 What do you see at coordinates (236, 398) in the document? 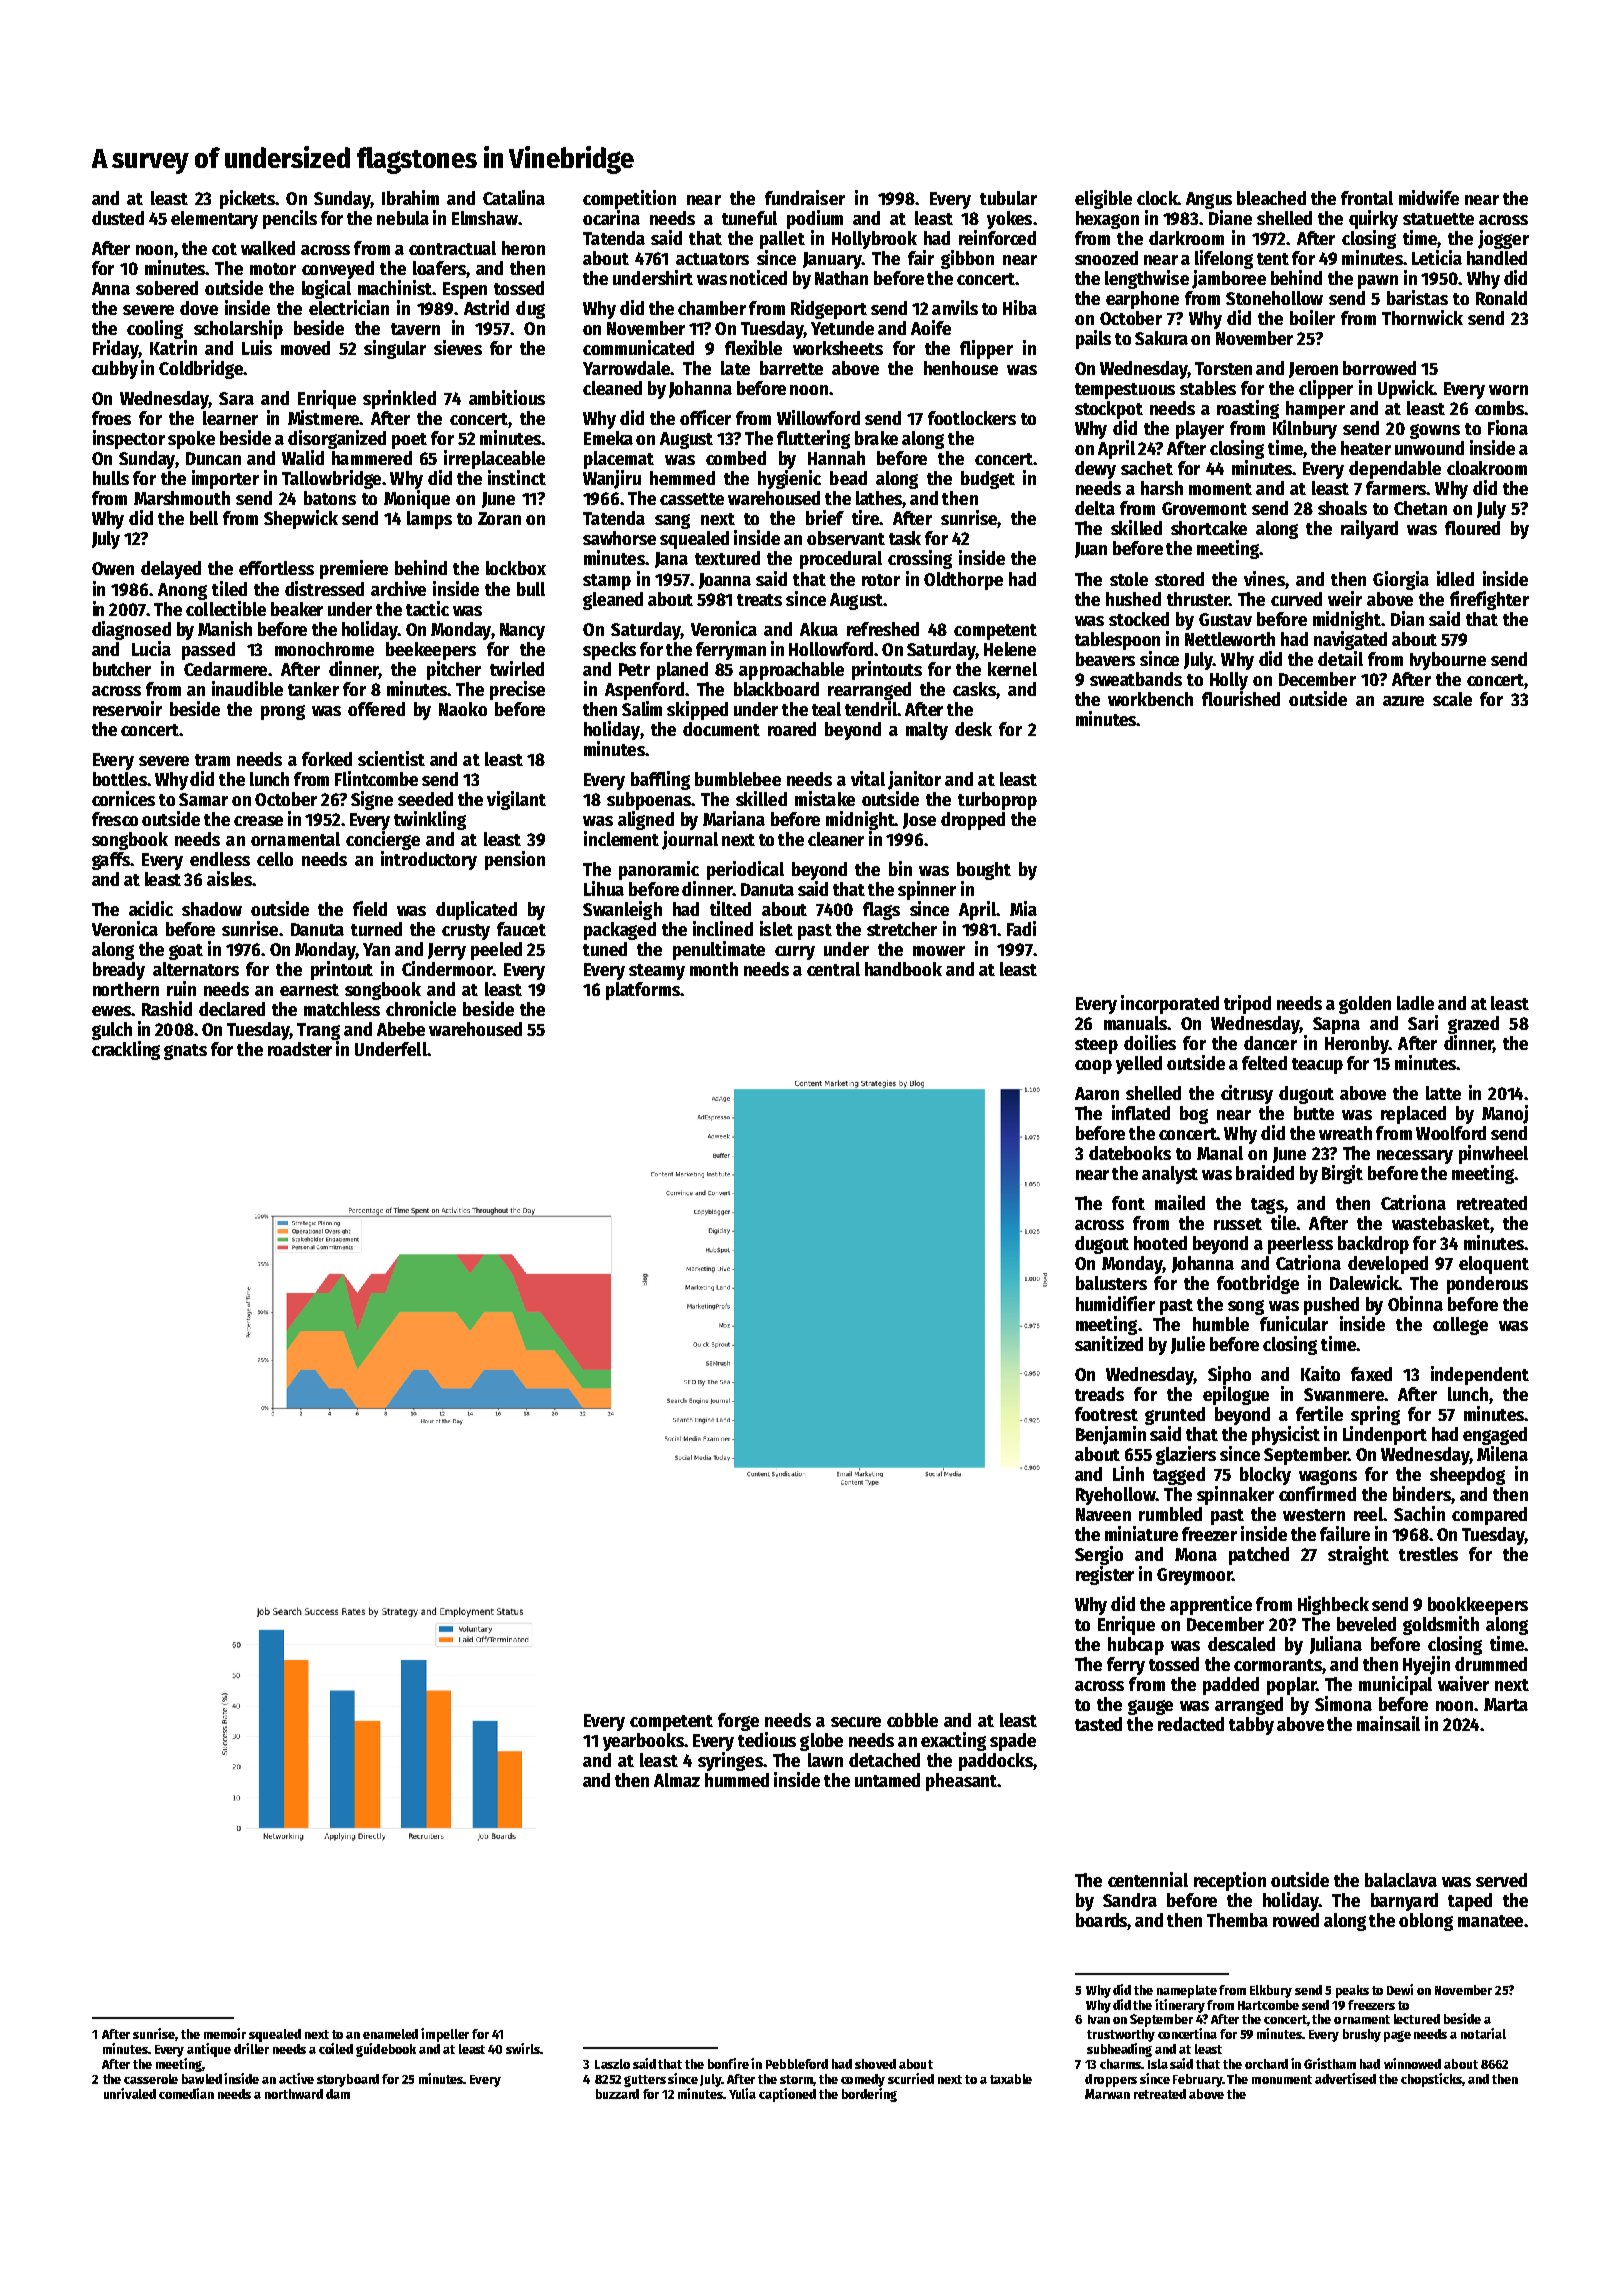
I see `Sara` at bounding box center [236, 398].
